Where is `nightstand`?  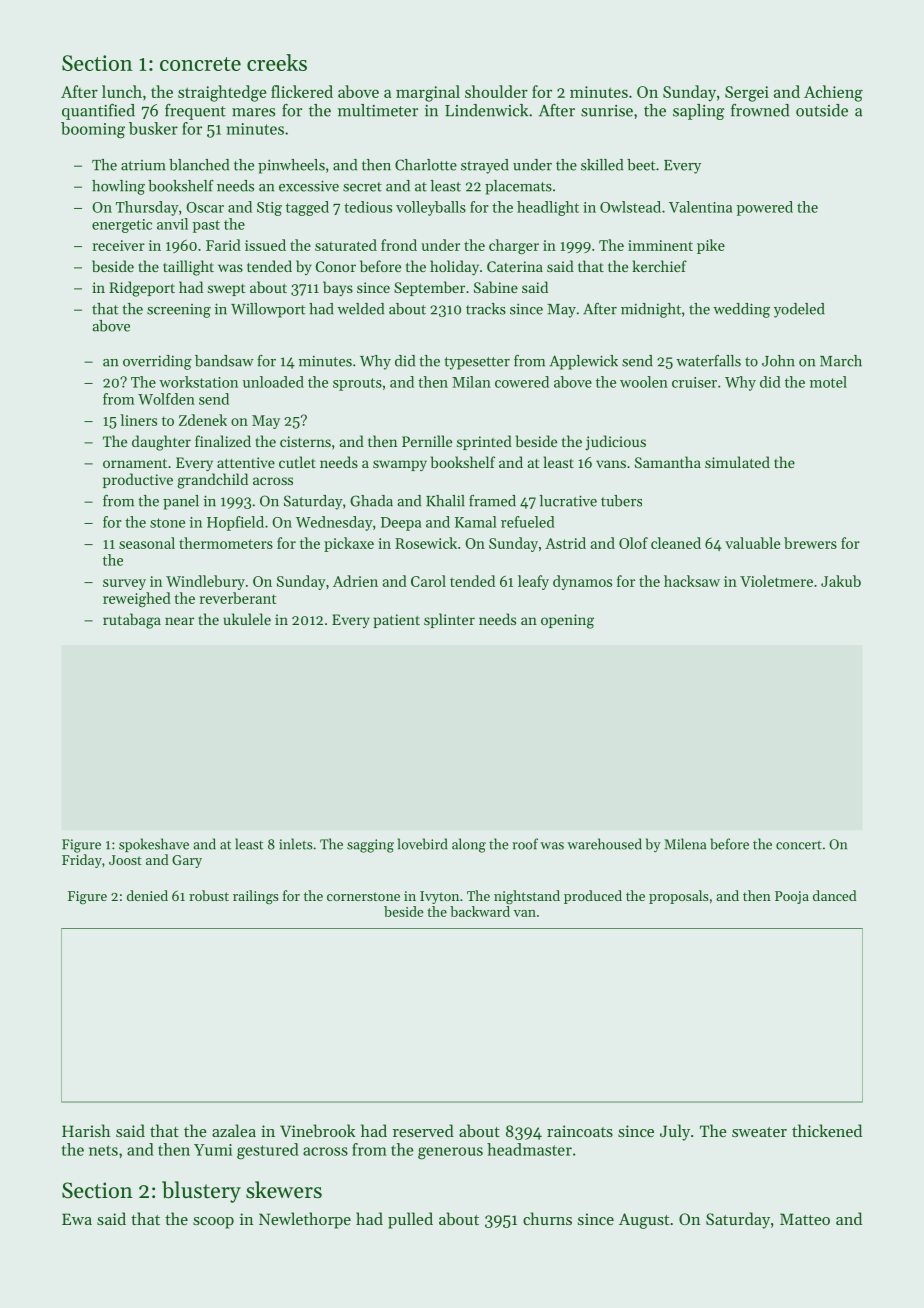 nightstand is located at coordinates (527, 897).
